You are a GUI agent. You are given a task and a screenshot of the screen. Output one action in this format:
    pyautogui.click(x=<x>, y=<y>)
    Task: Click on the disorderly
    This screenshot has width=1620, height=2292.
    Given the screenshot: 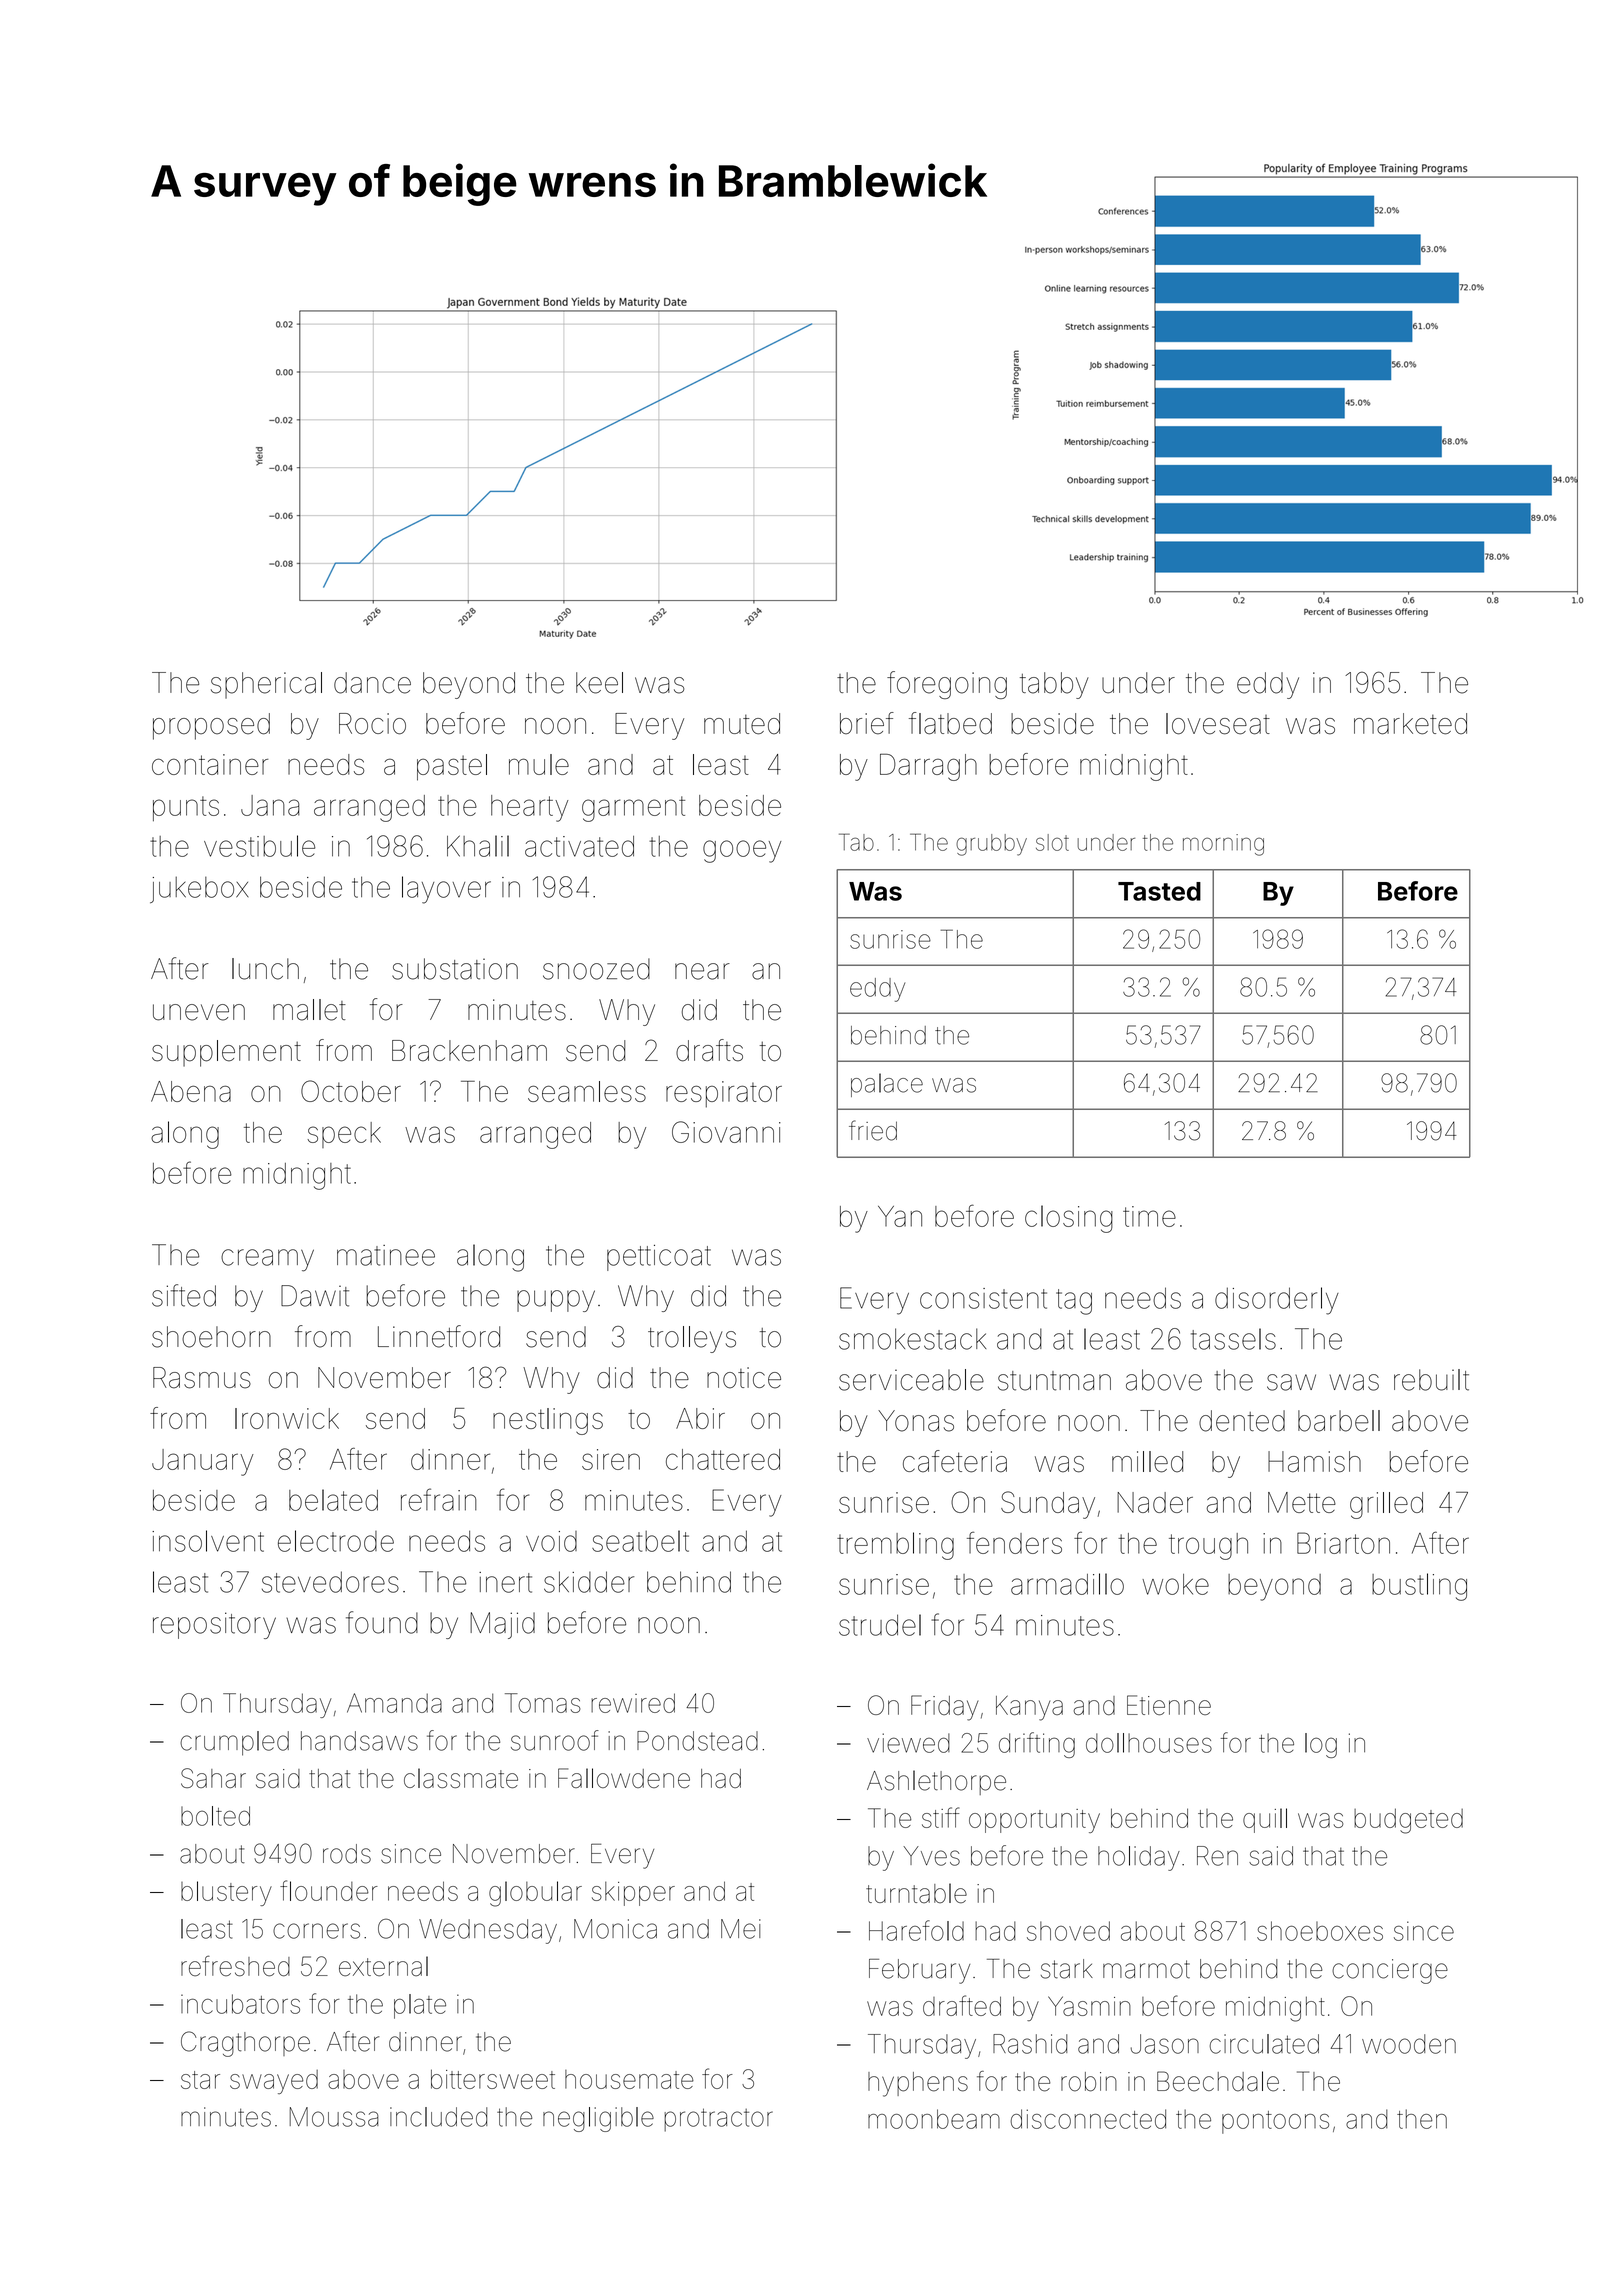 What is the action you would take?
    pyautogui.click(x=1277, y=1301)
